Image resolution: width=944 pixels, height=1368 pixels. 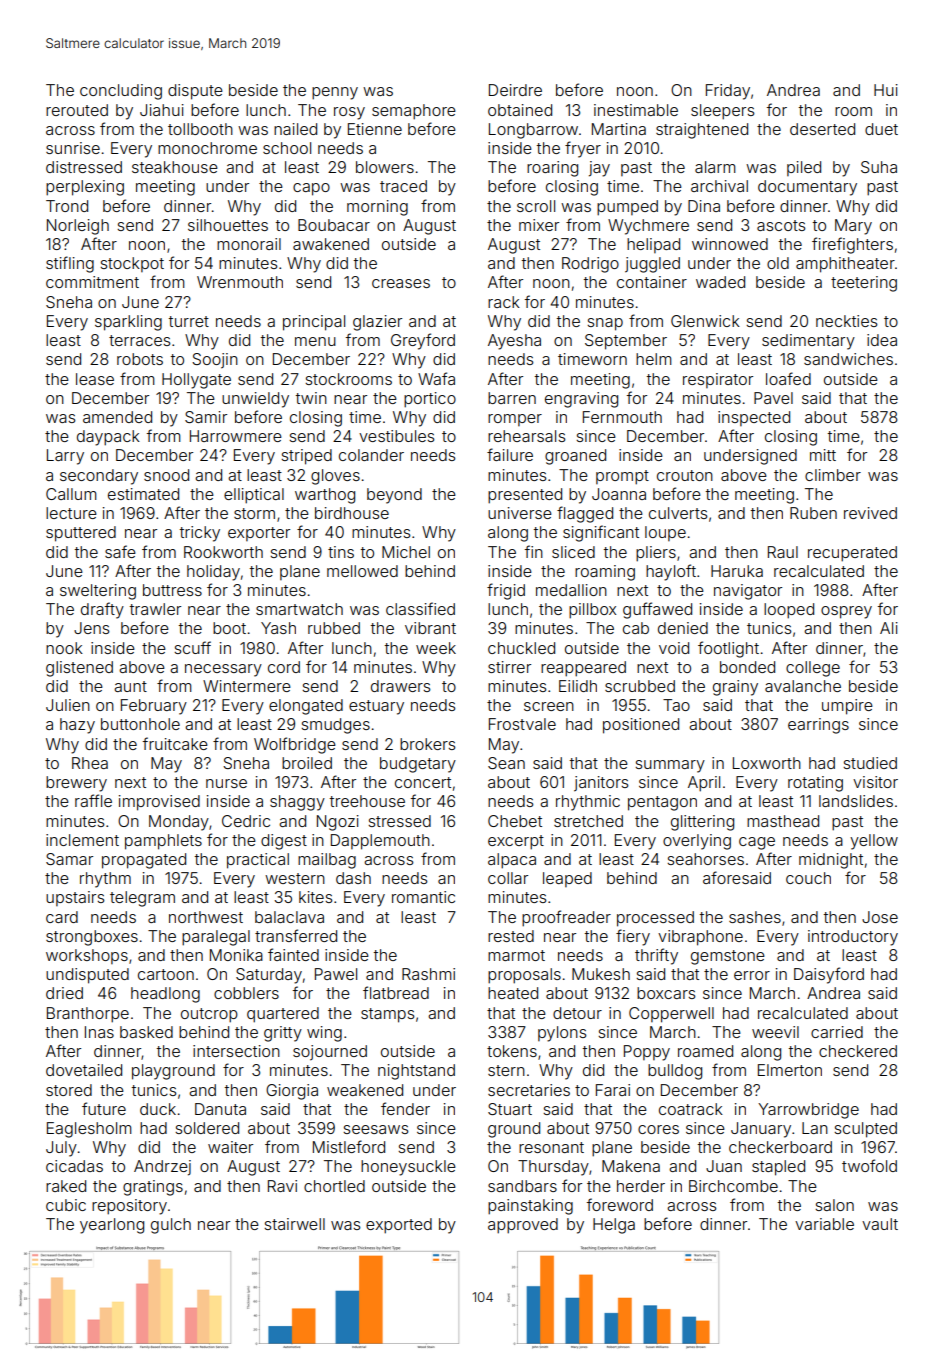 I want to click on workshops, so click(x=87, y=956).
